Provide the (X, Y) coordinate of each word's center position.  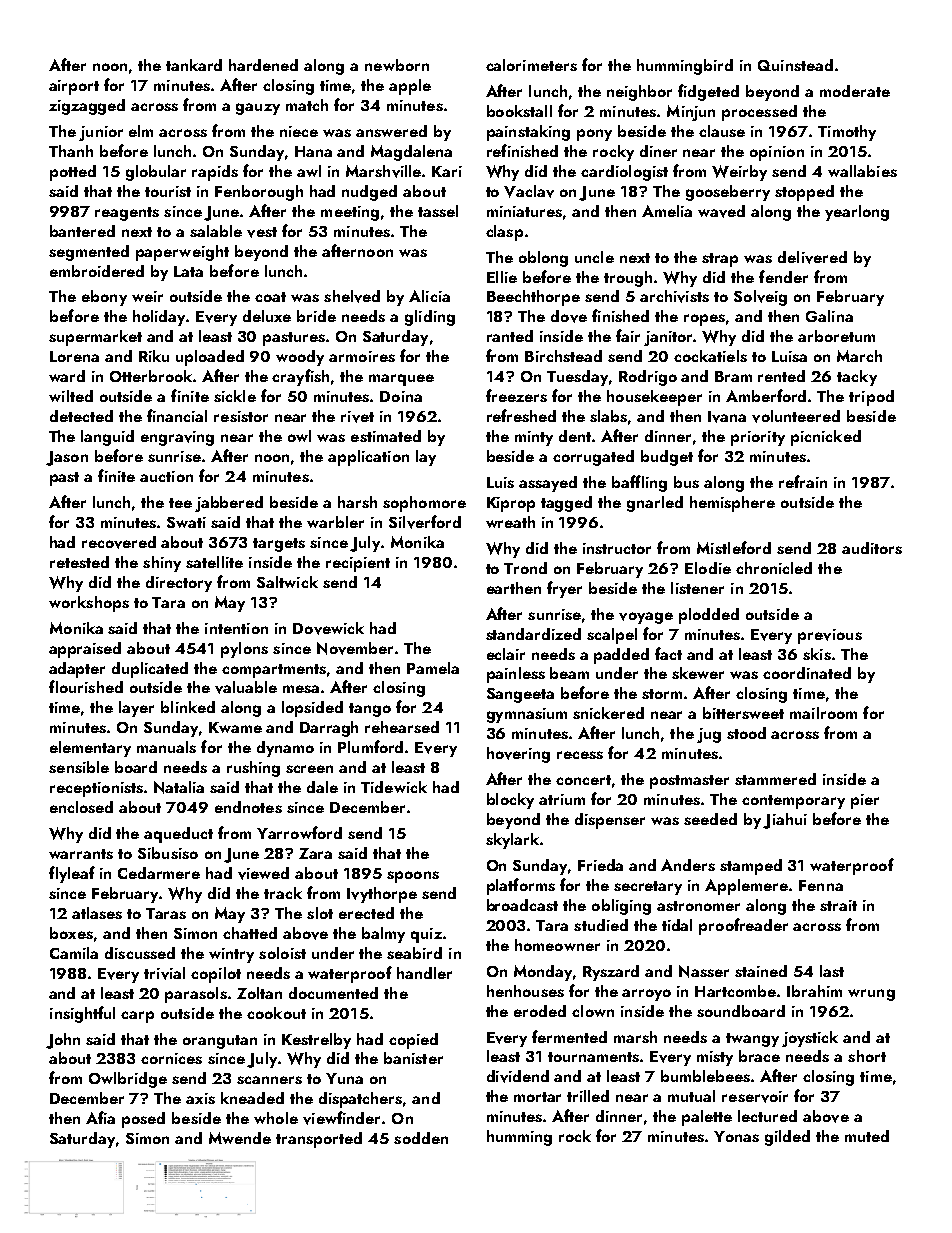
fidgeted (708, 92)
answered (391, 131)
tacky (857, 378)
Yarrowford (299, 832)
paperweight (182, 253)
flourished (86, 686)
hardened (263, 65)
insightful (82, 1014)
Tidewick (394, 787)
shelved (352, 296)
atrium (562, 799)
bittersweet (743, 713)
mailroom (823, 713)
